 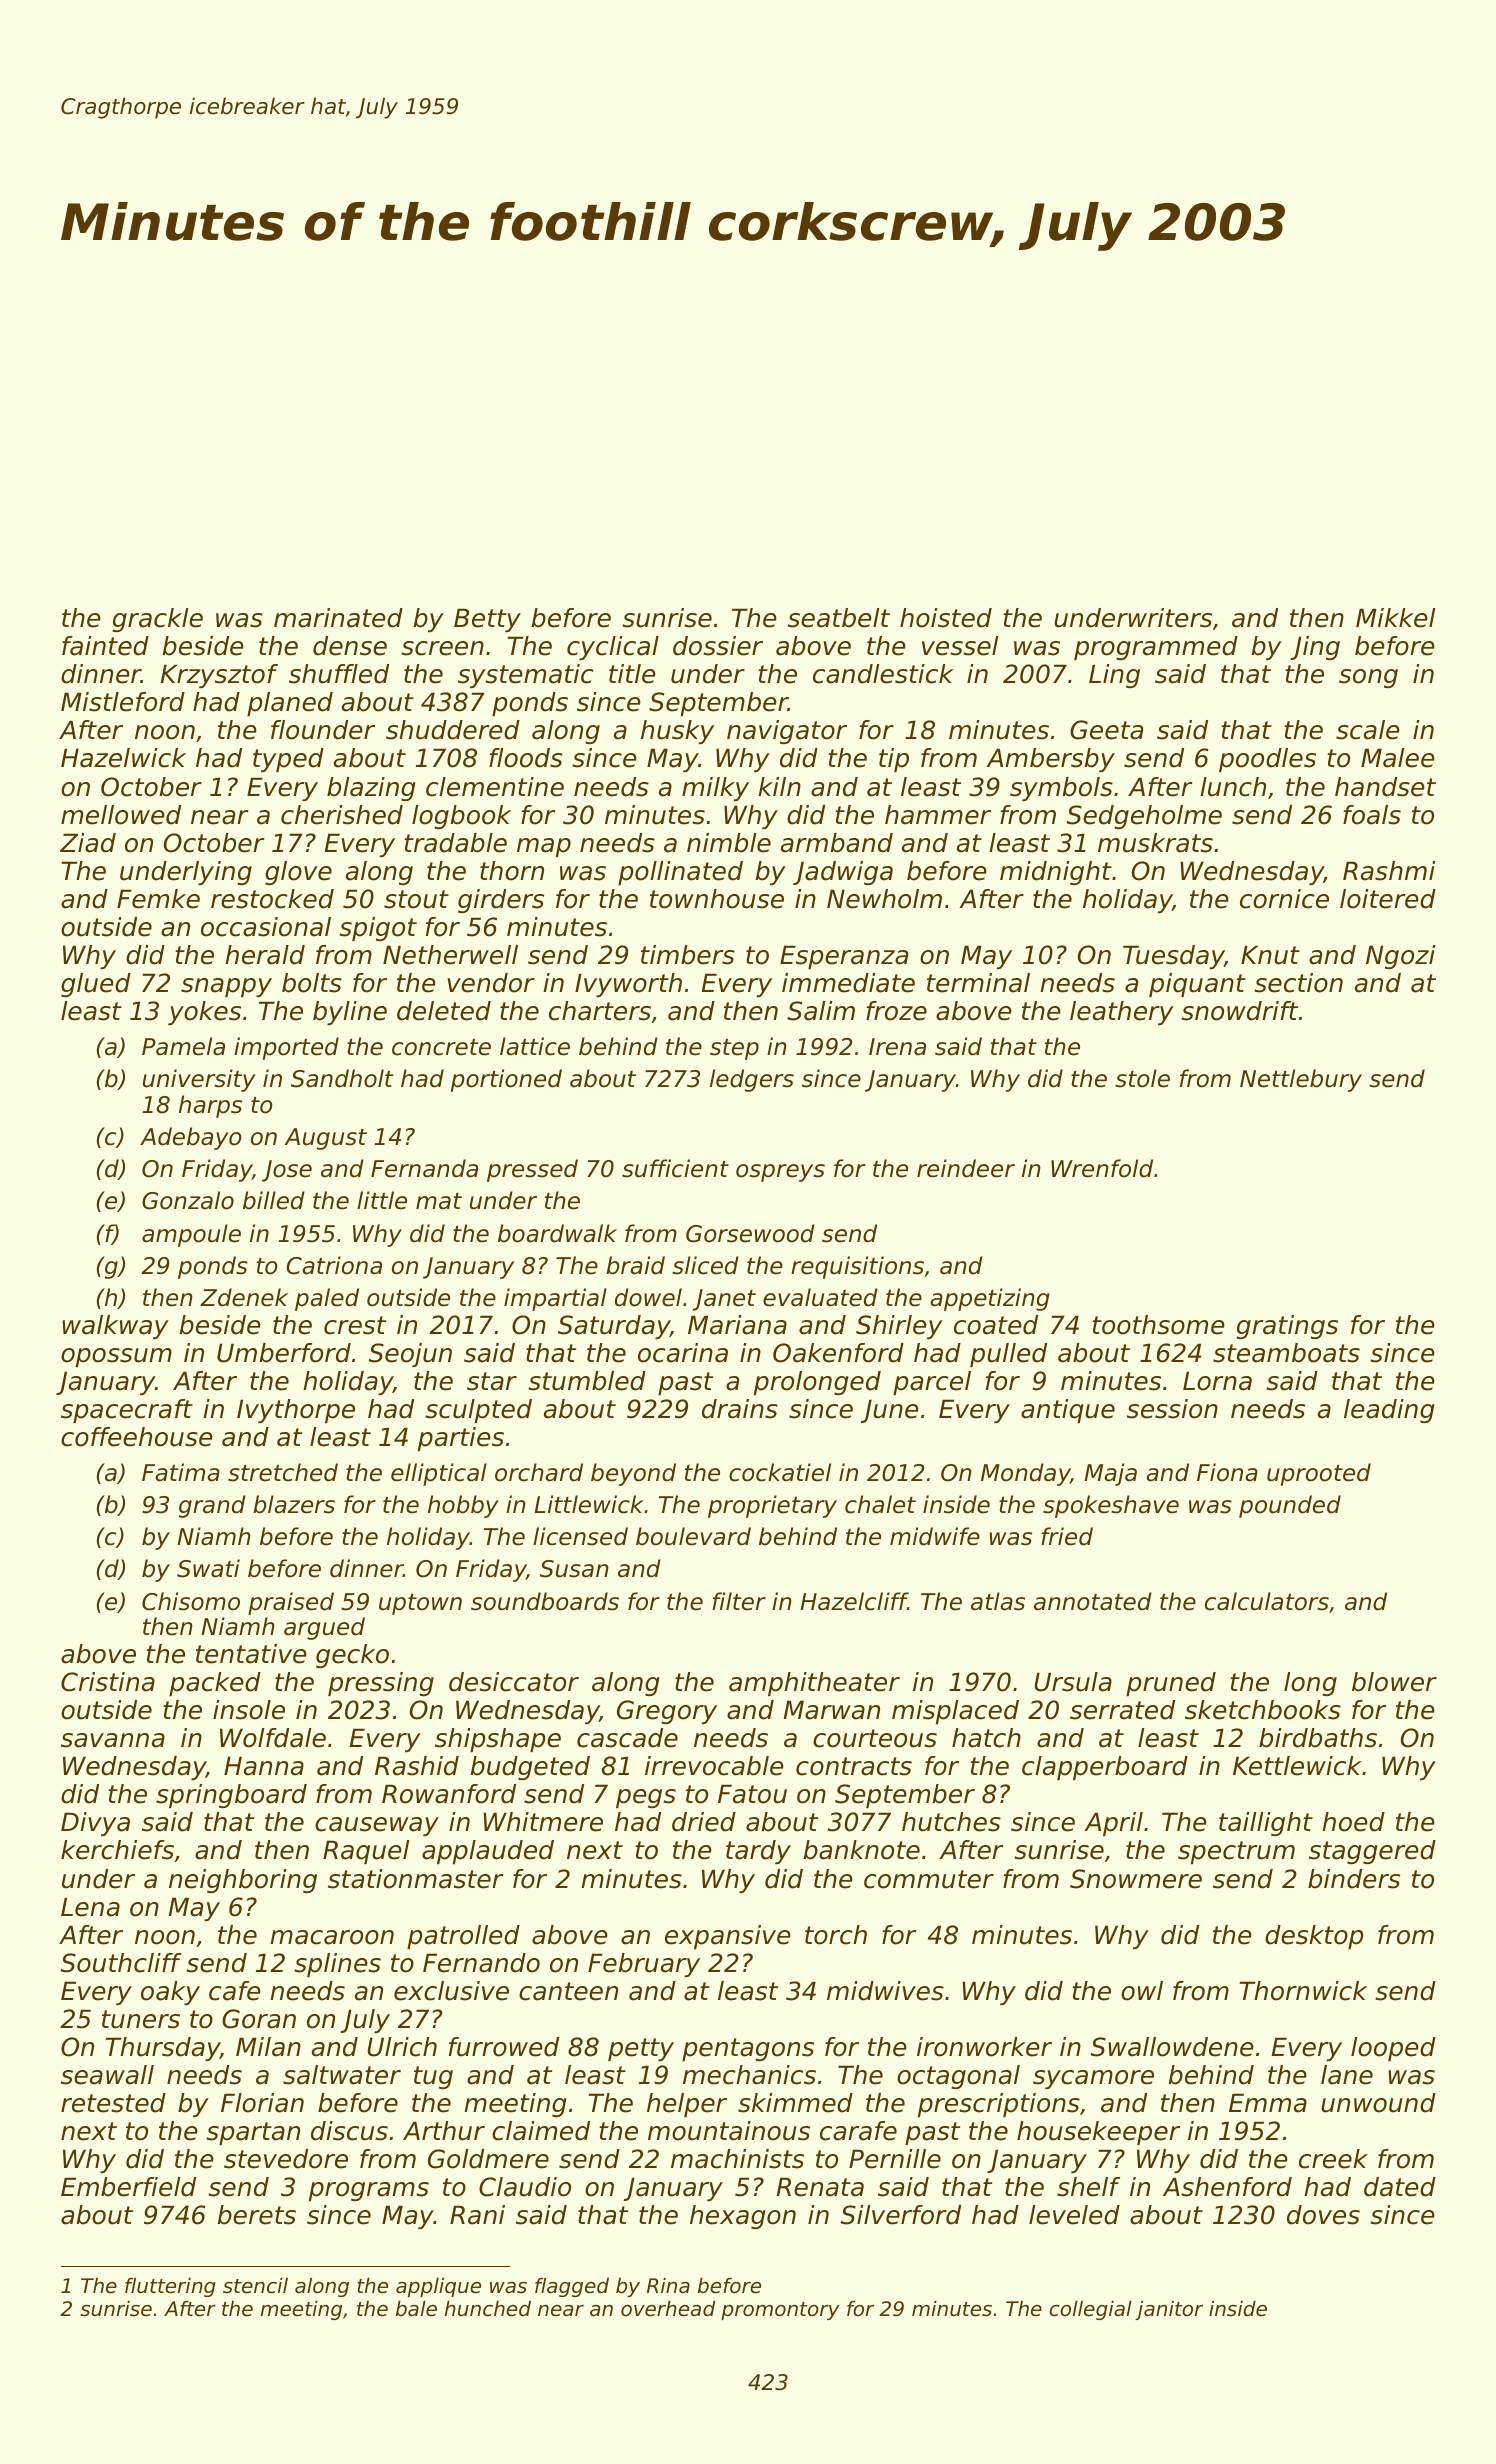 I want to click on programs, so click(x=369, y=2191).
